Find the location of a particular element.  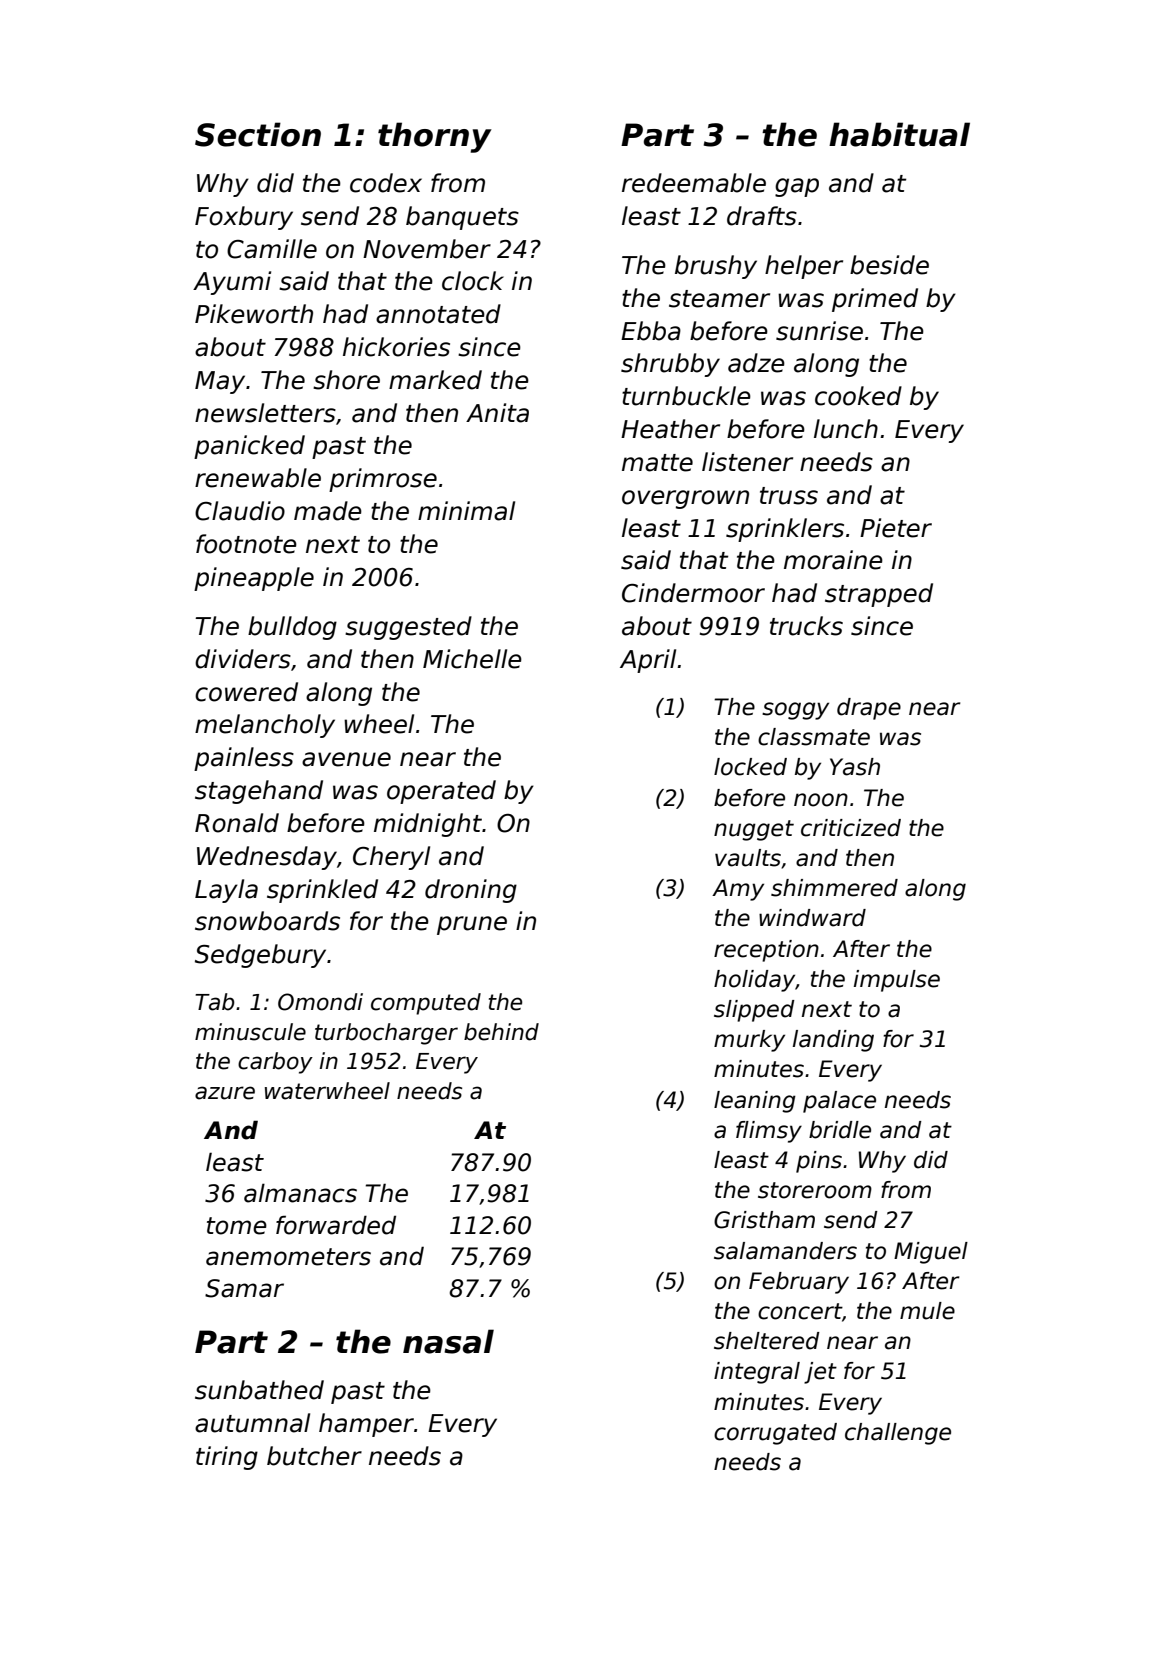

storeroom is located at coordinates (815, 1190).
